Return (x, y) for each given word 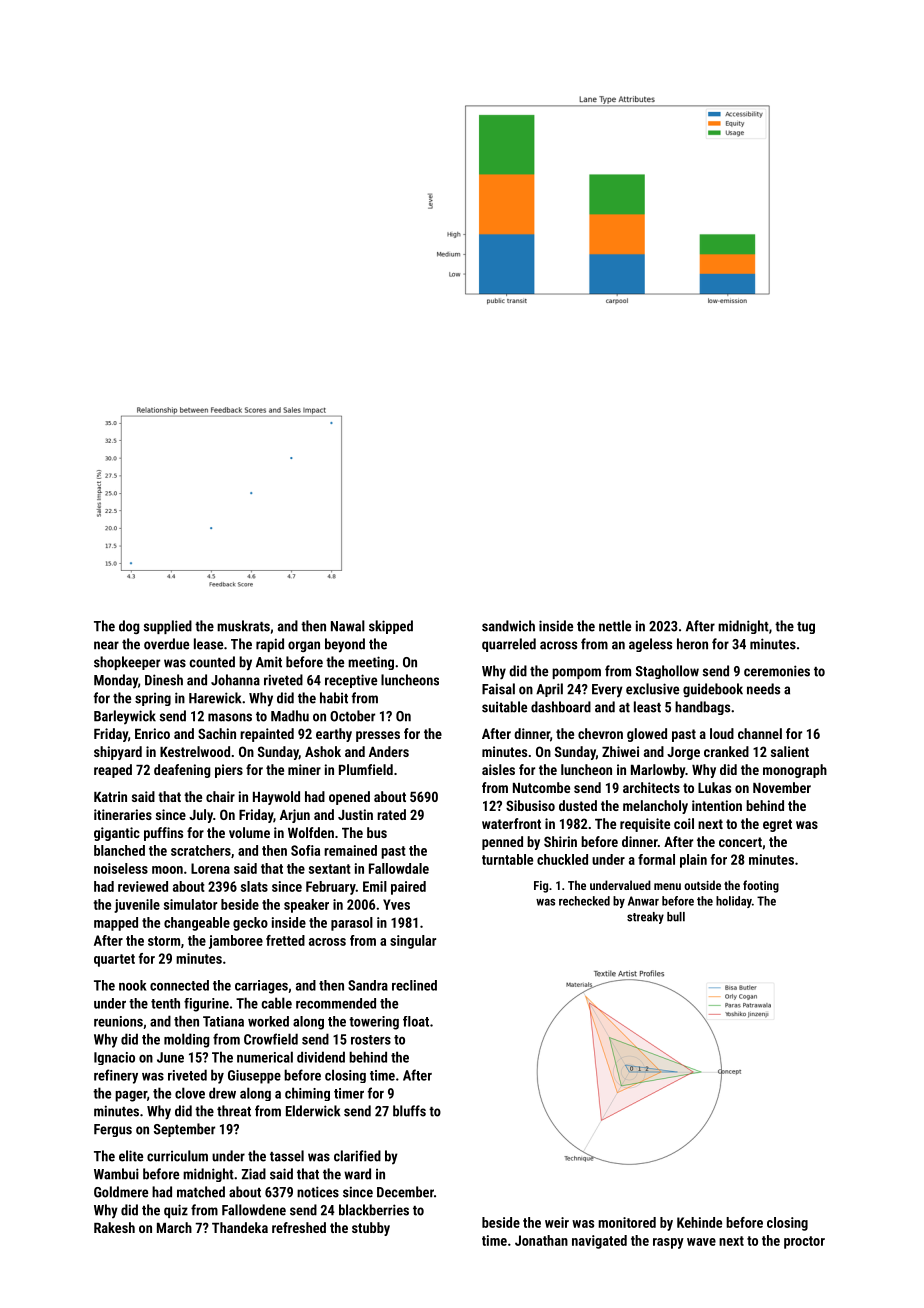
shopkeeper (127, 663)
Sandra (368, 985)
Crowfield (271, 1039)
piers (229, 771)
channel (760, 733)
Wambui (116, 1174)
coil (684, 823)
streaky (645, 918)
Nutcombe (541, 787)
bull (676, 917)
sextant (330, 869)
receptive (351, 681)
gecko (250, 924)
